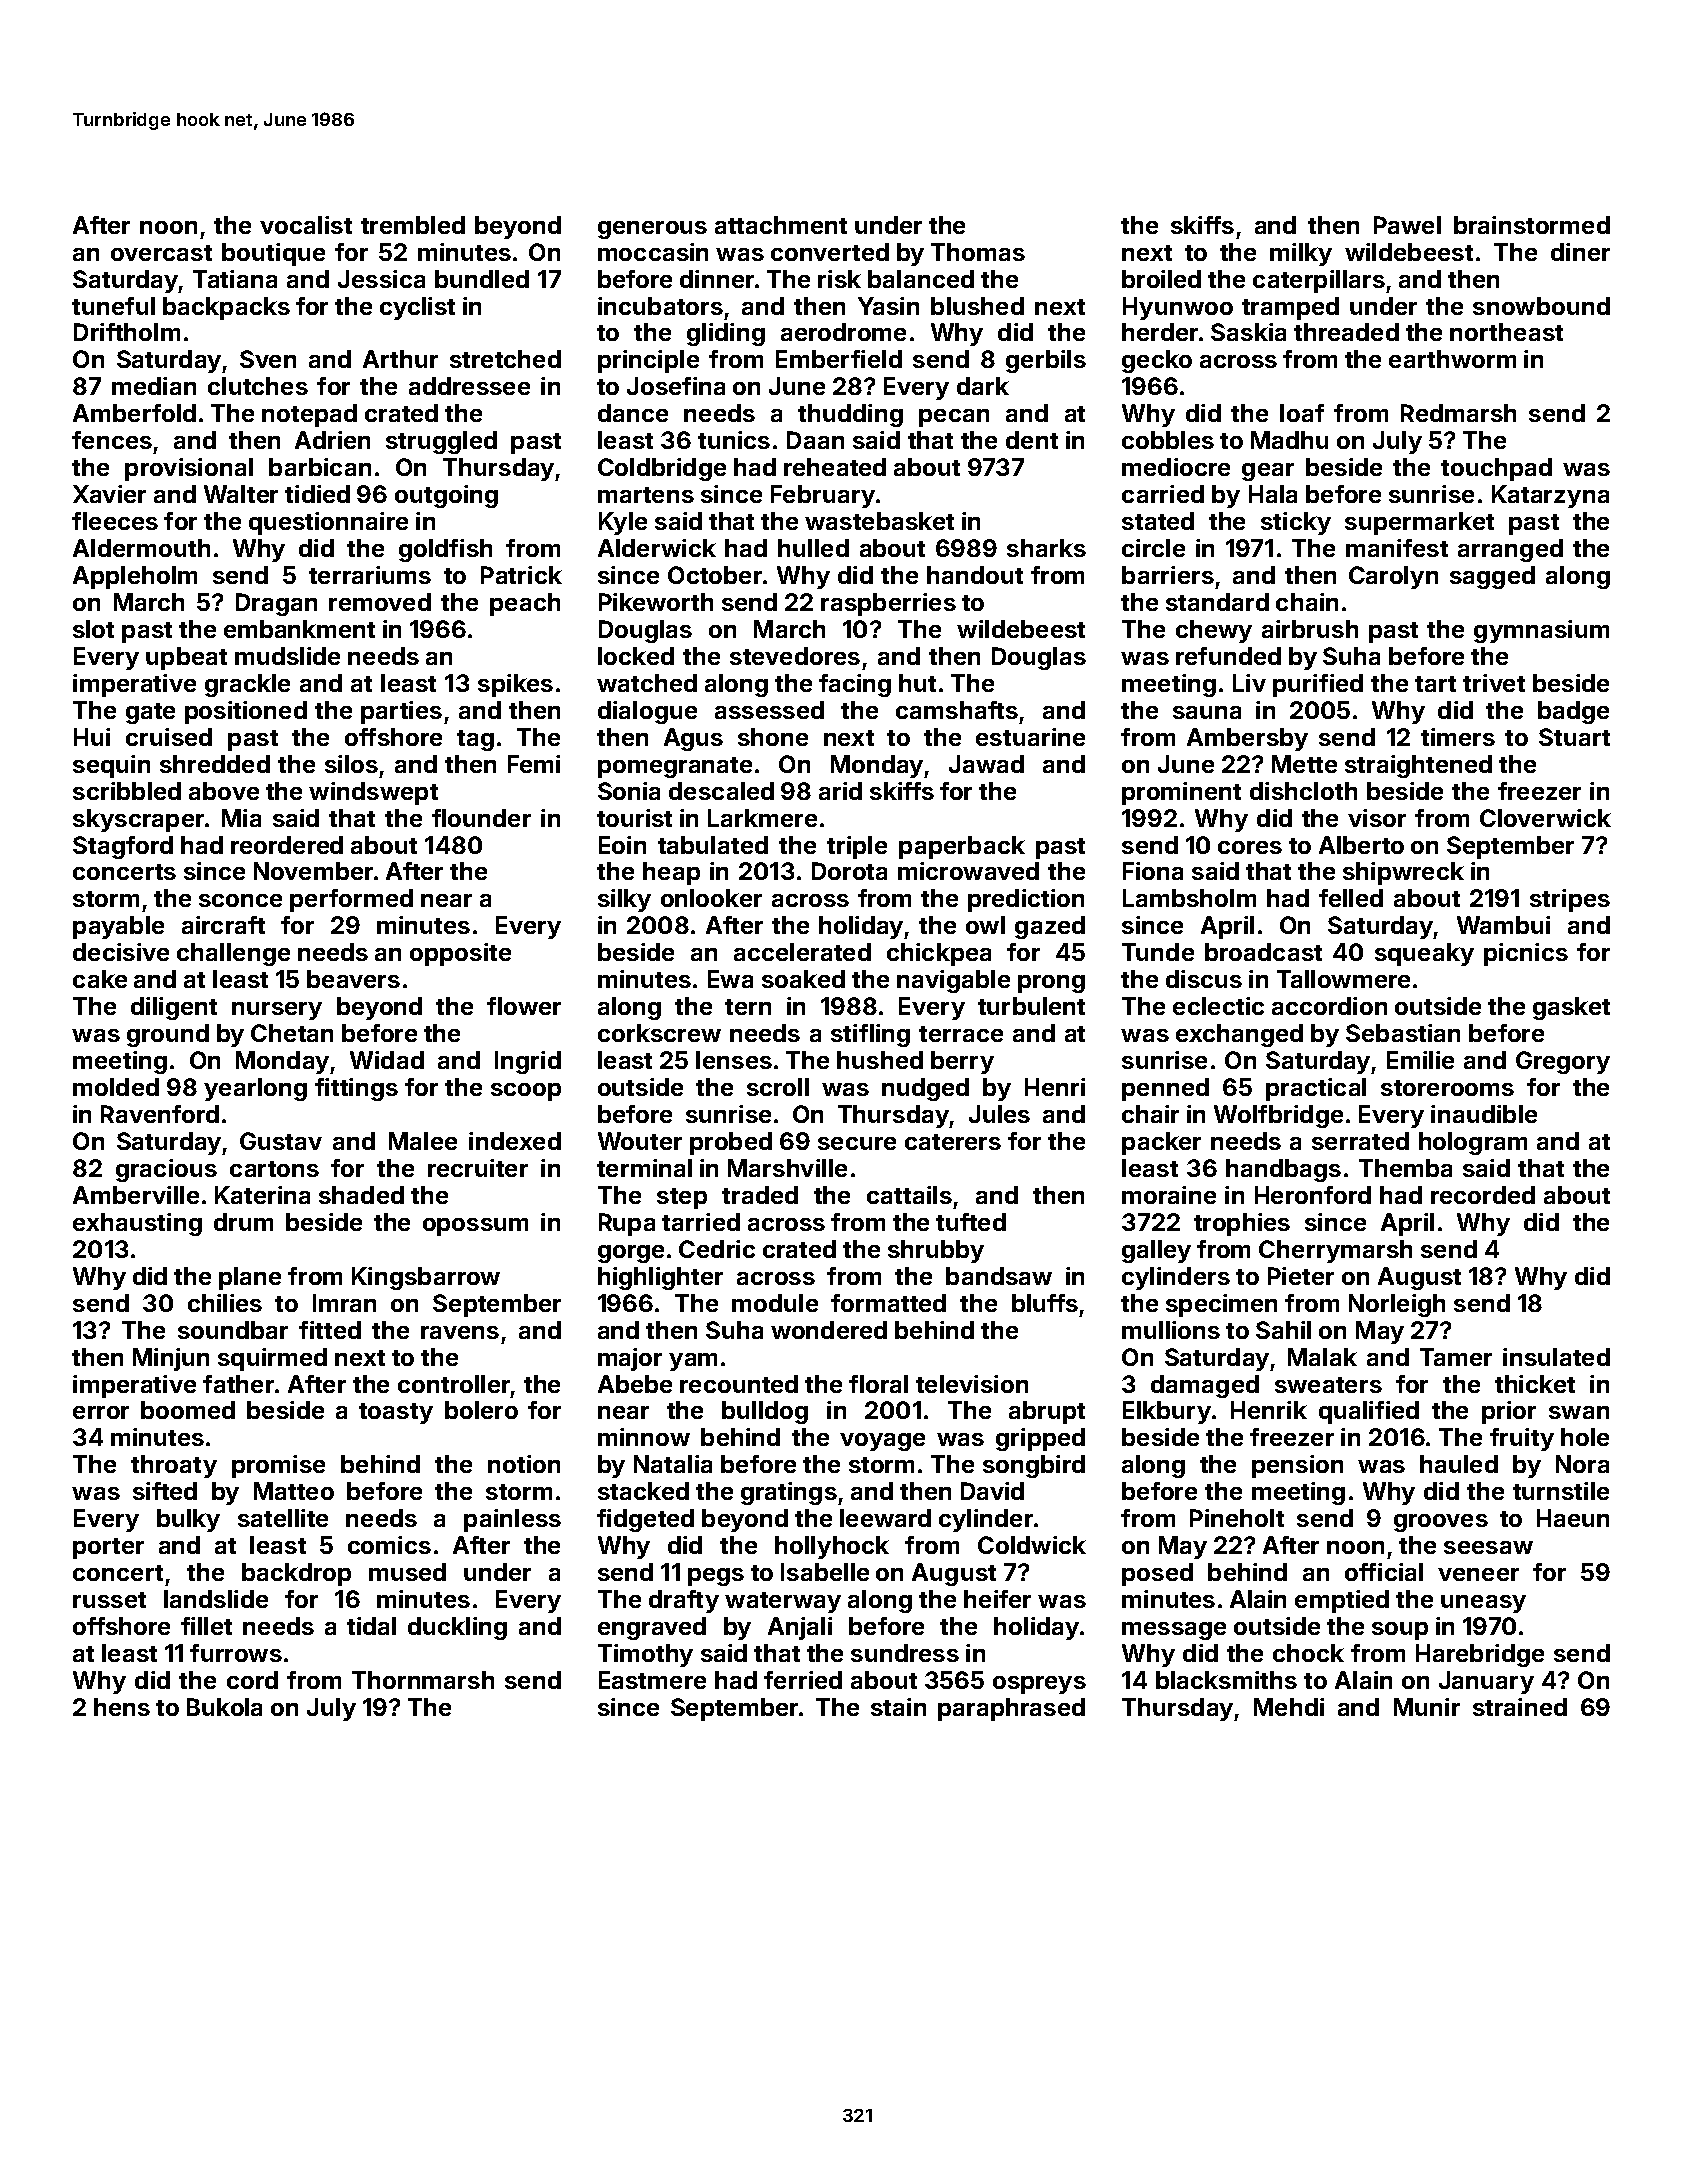 This page has width=1683, height=2178. What do you see at coordinates (936, 1251) in the page?
I see `shrubby` at bounding box center [936, 1251].
